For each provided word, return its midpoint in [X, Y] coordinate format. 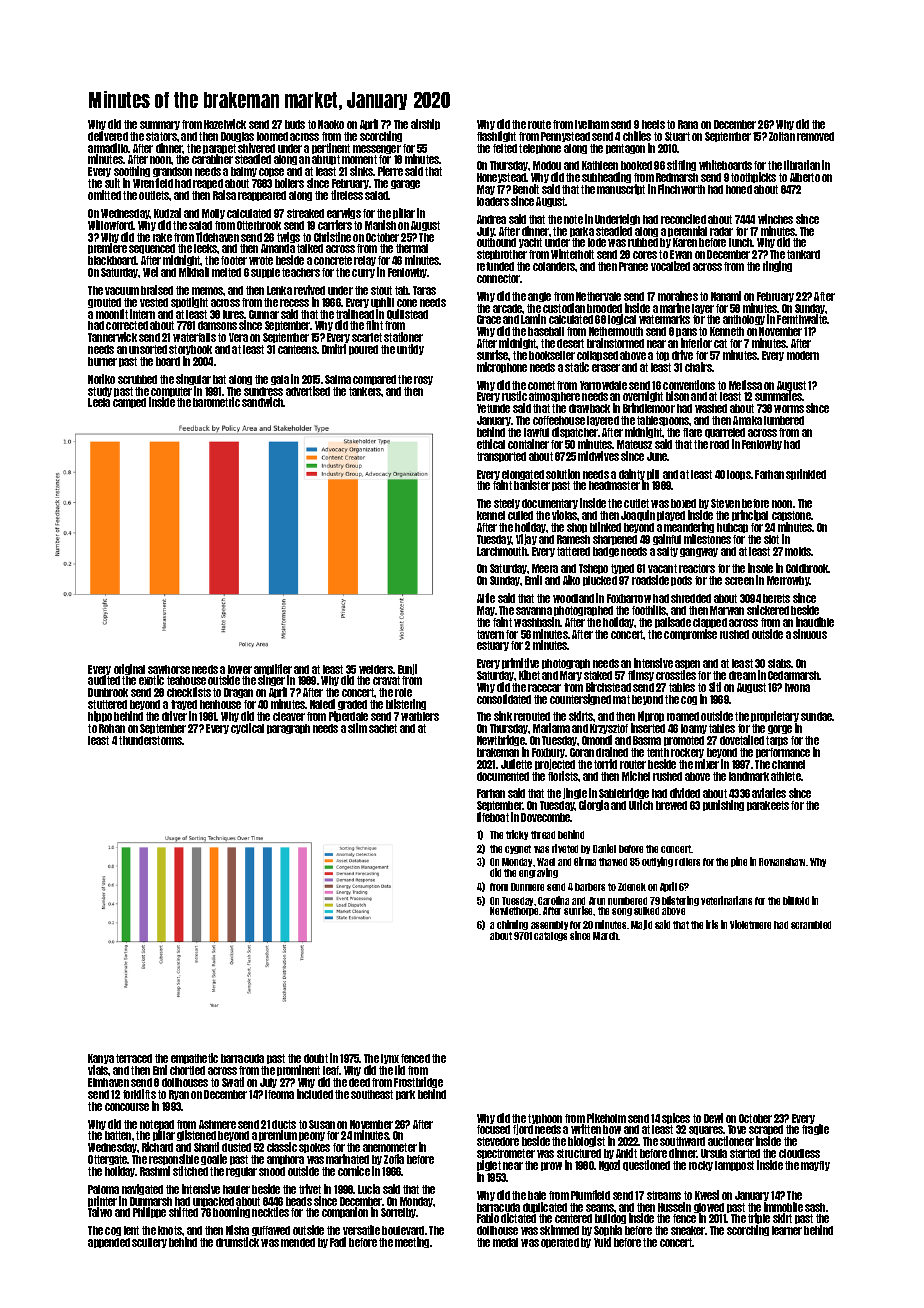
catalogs [550, 936]
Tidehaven [217, 237]
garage [405, 184]
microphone [502, 367]
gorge [780, 729]
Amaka [747, 420]
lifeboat [493, 817]
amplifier [273, 670]
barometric [216, 402]
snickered [768, 610]
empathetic [194, 1058]
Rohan [112, 728]
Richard [157, 1147]
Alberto [805, 177]
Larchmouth [502, 551]
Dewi [713, 1118]
